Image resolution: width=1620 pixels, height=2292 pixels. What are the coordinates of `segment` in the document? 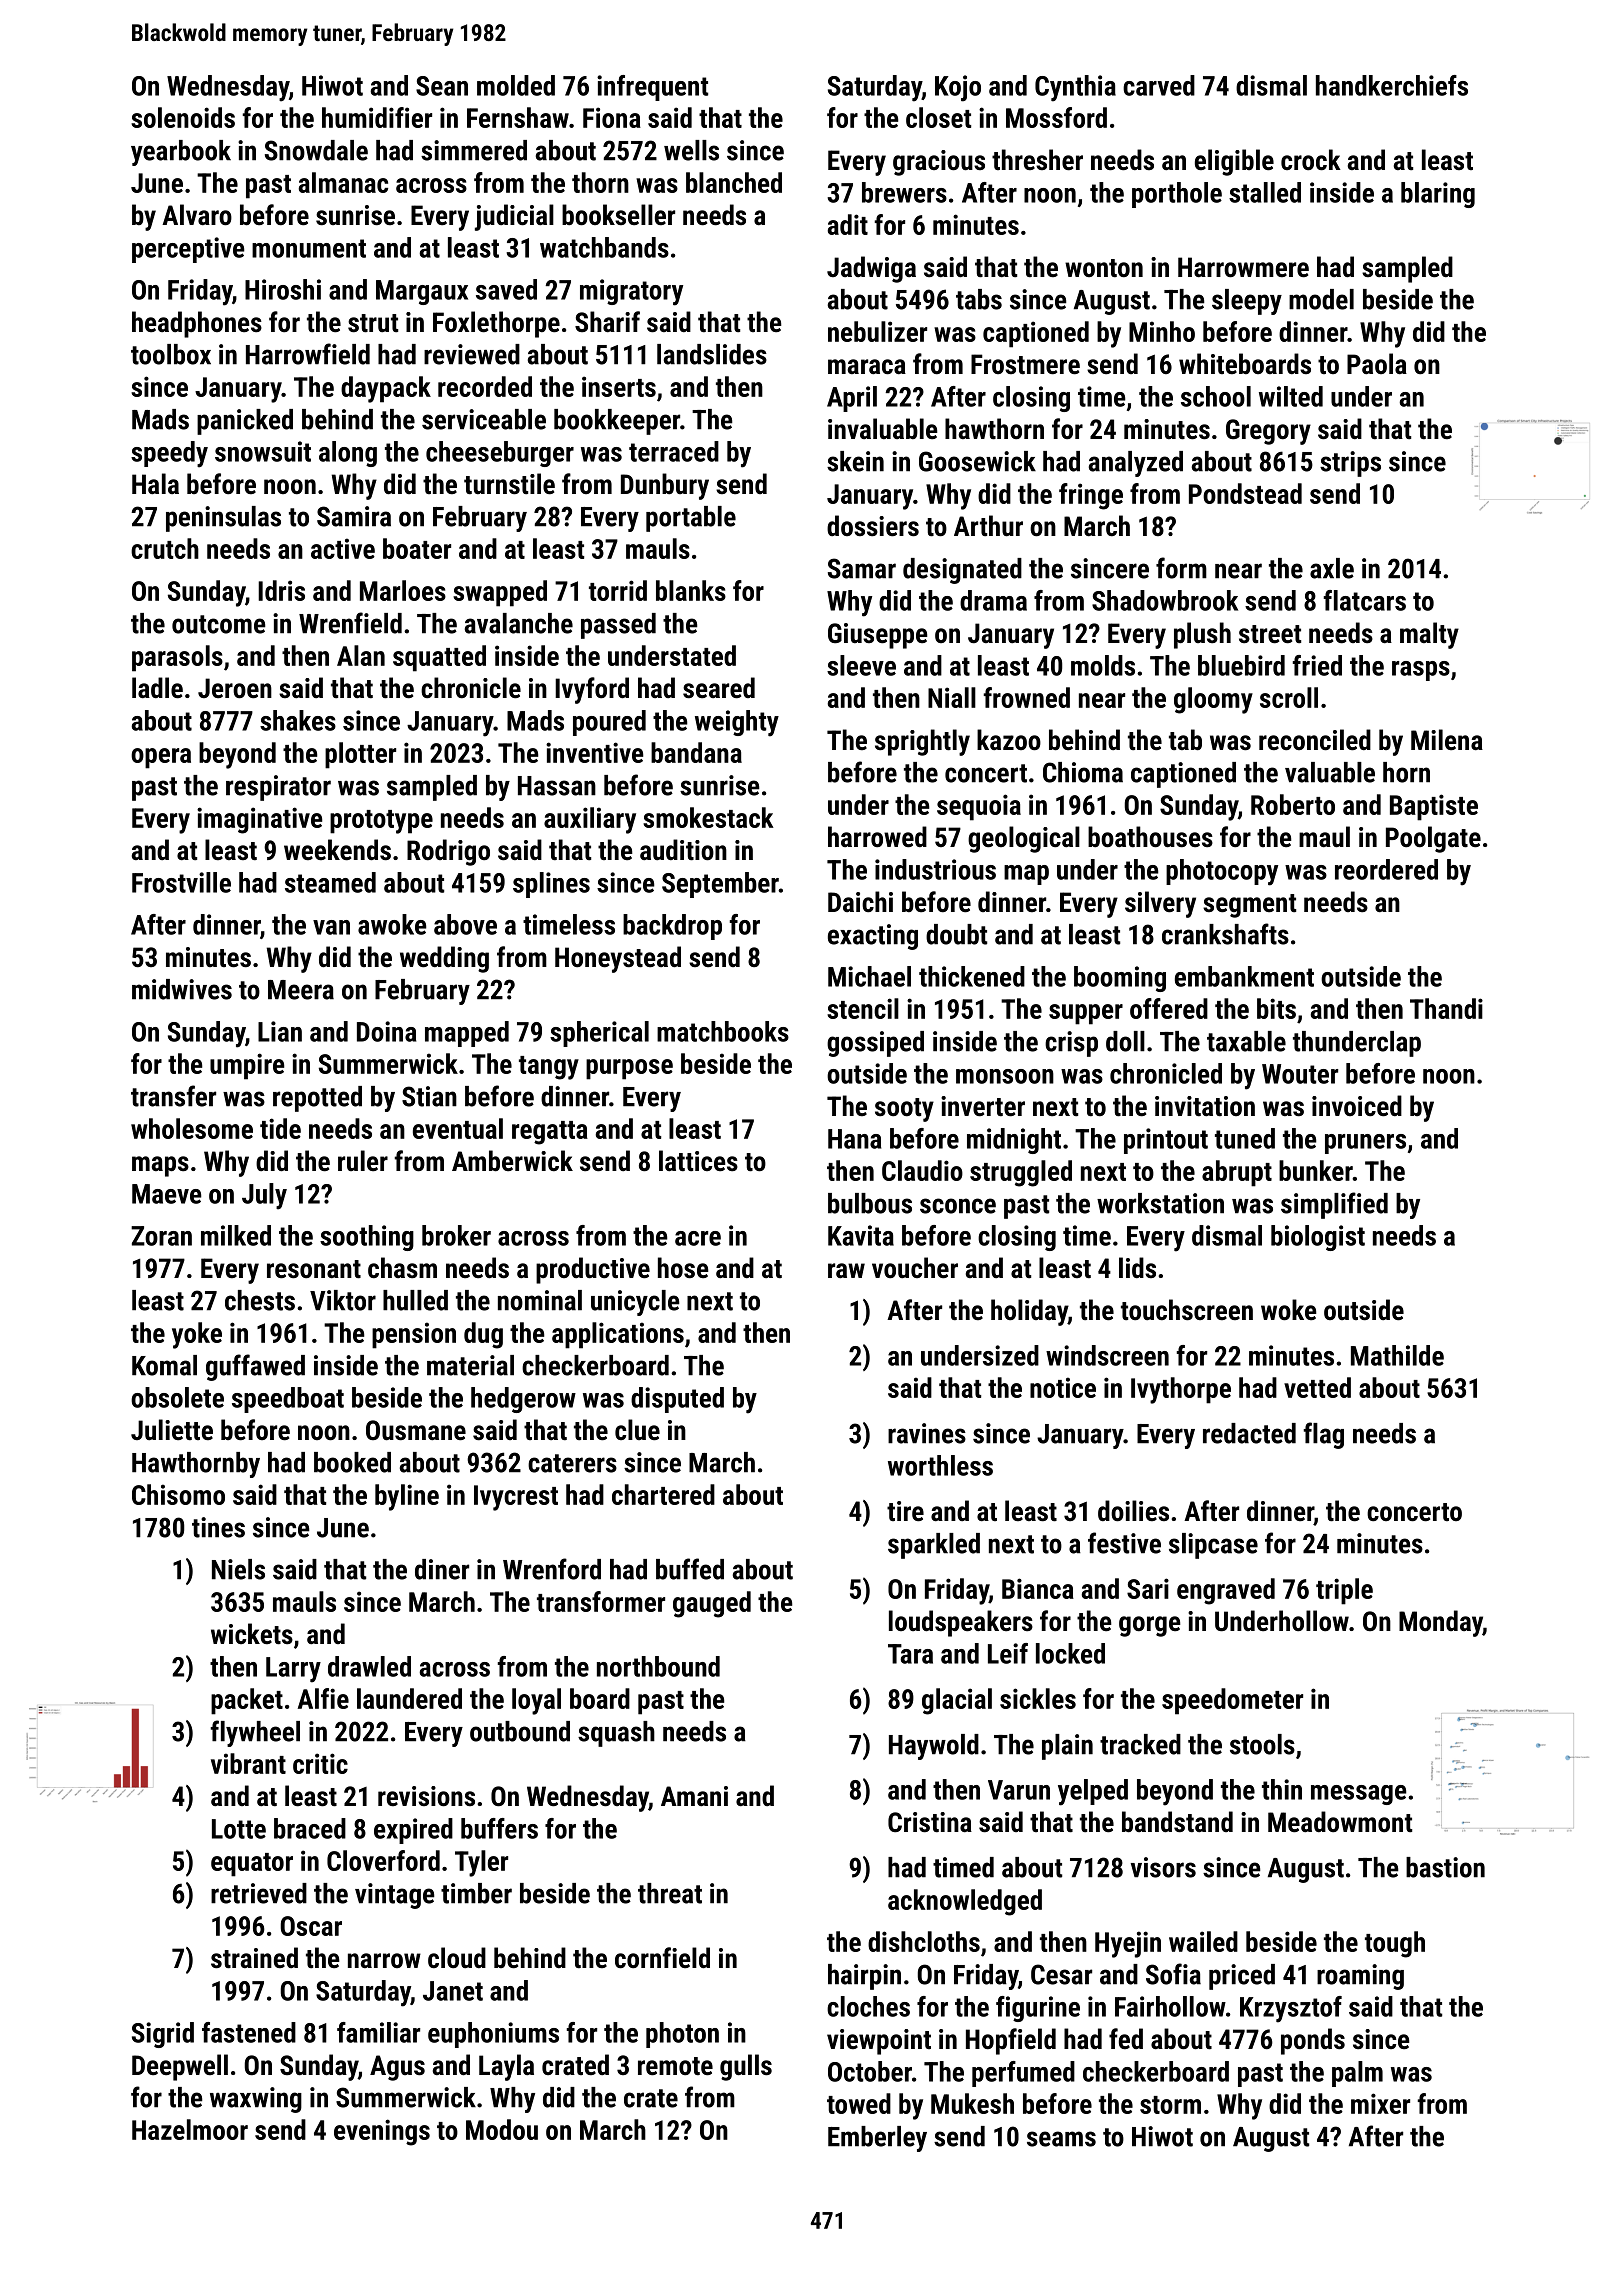 It's located at (1249, 906).
